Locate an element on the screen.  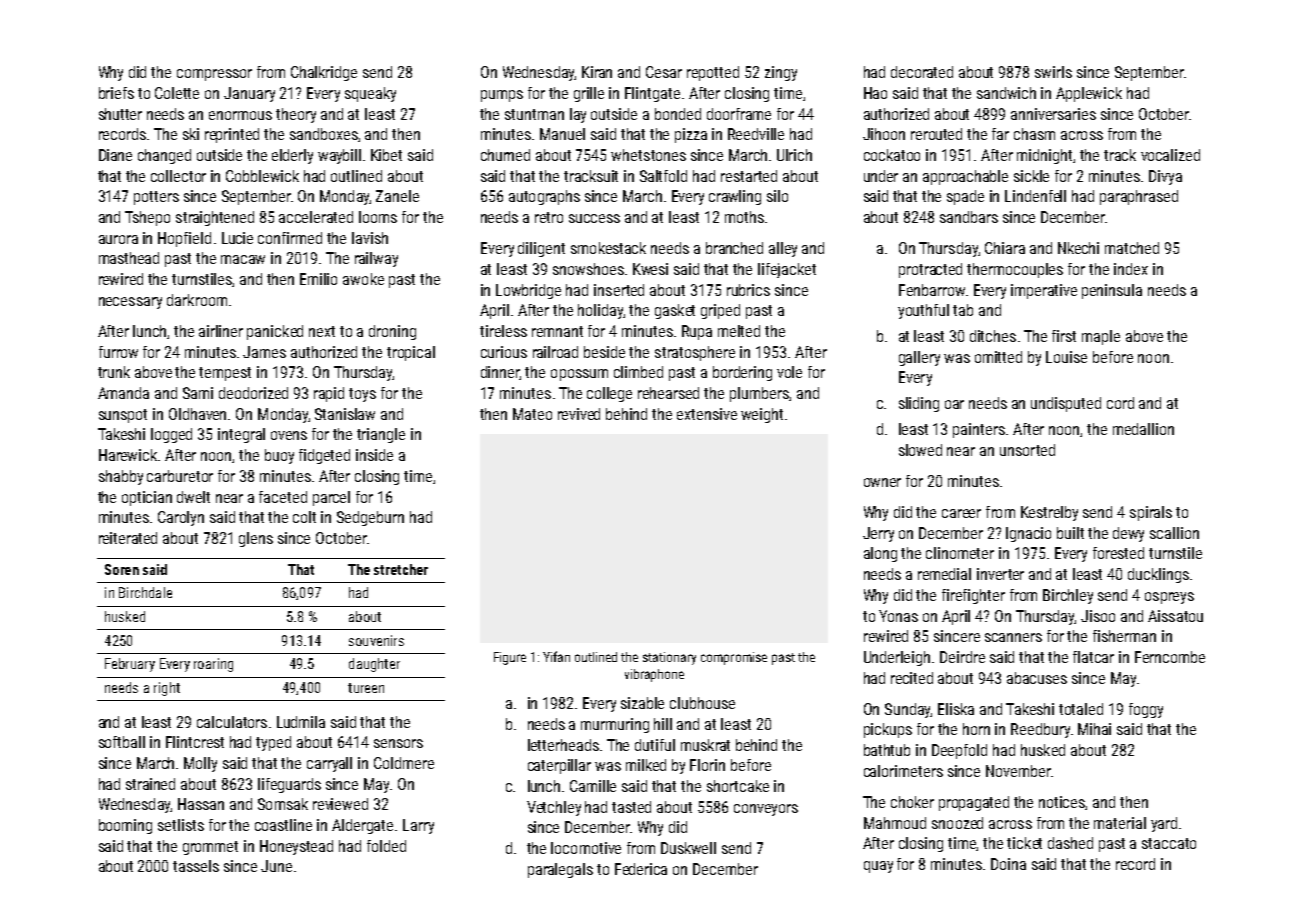
rubrics is located at coordinates (748, 290).
